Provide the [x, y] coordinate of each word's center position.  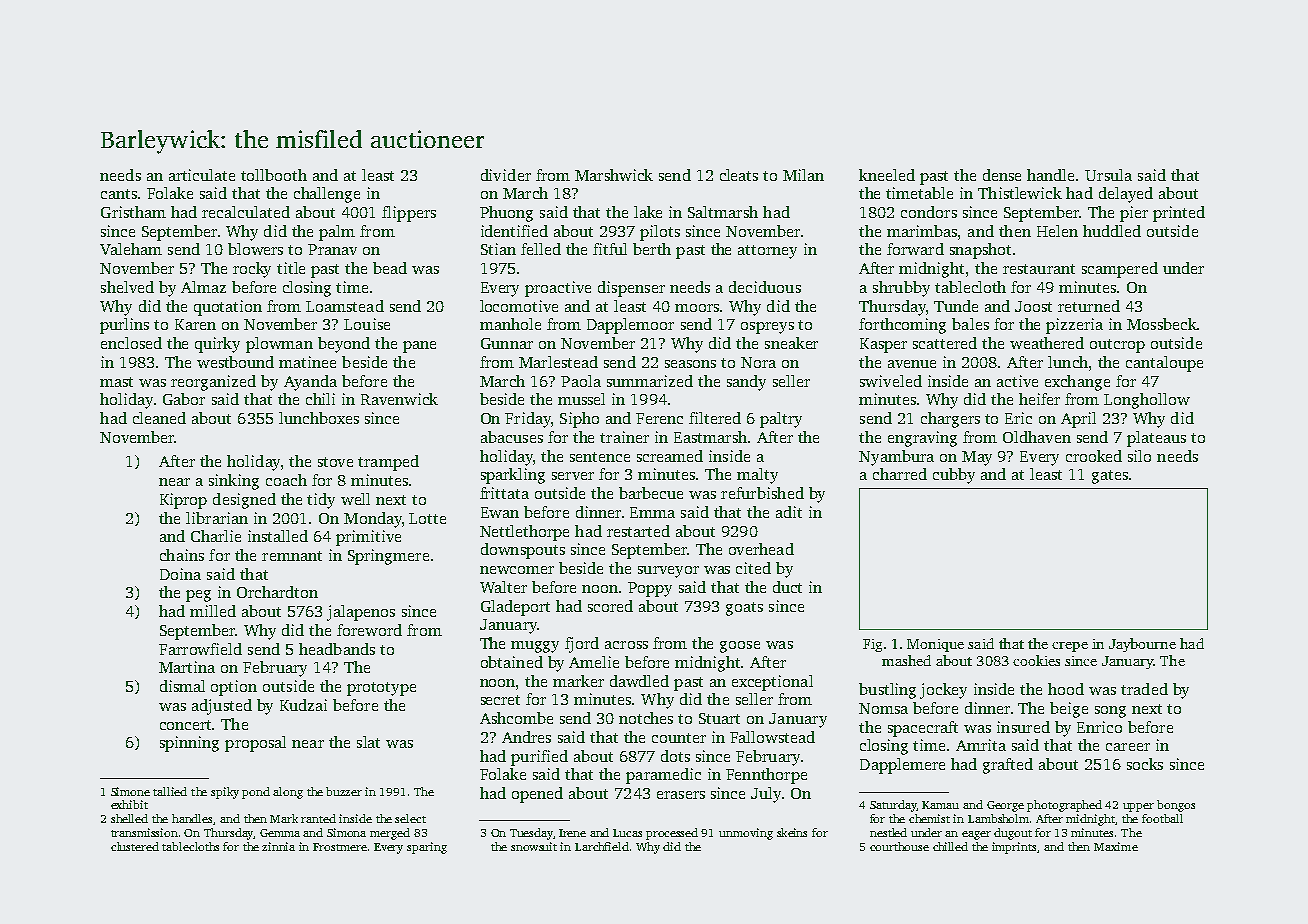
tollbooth [274, 175]
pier [1134, 214]
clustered [135, 846]
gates [1110, 477]
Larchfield [602, 846]
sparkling [513, 476]
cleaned [159, 418]
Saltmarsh [723, 212]
